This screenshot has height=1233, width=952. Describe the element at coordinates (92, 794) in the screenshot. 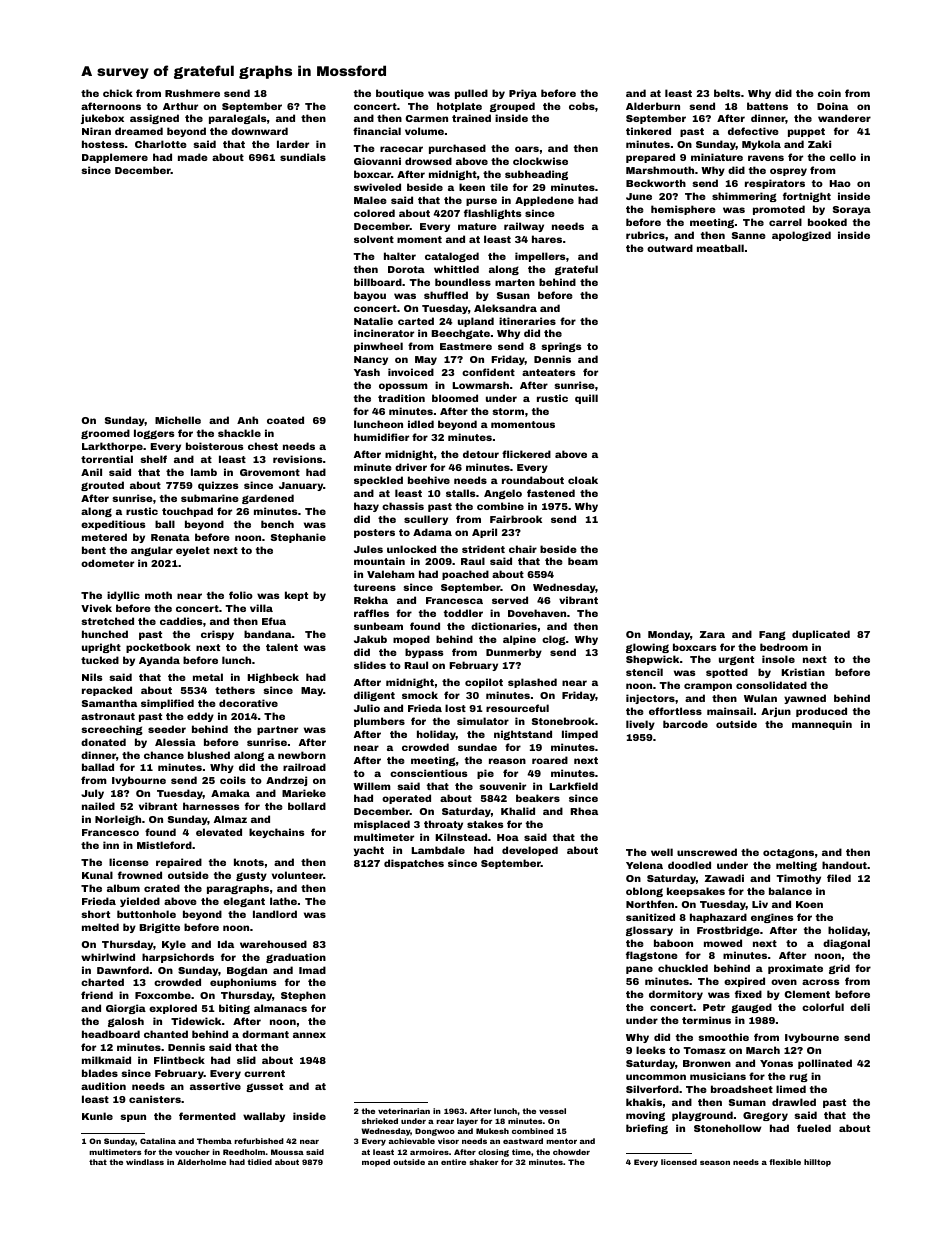

I see `July` at that location.
